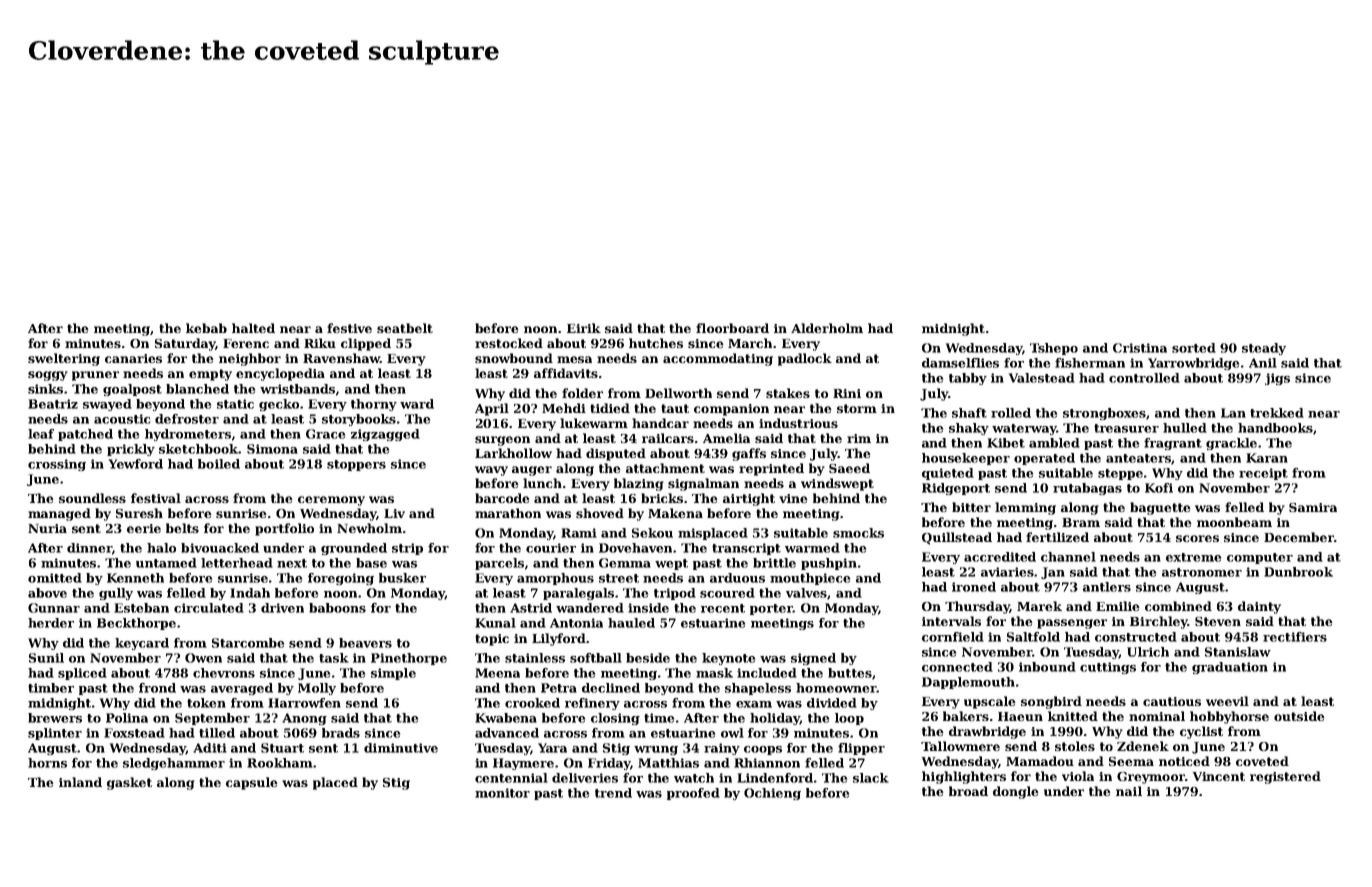 The image size is (1372, 887). What do you see at coordinates (502, 793) in the screenshot?
I see `monitor` at bounding box center [502, 793].
